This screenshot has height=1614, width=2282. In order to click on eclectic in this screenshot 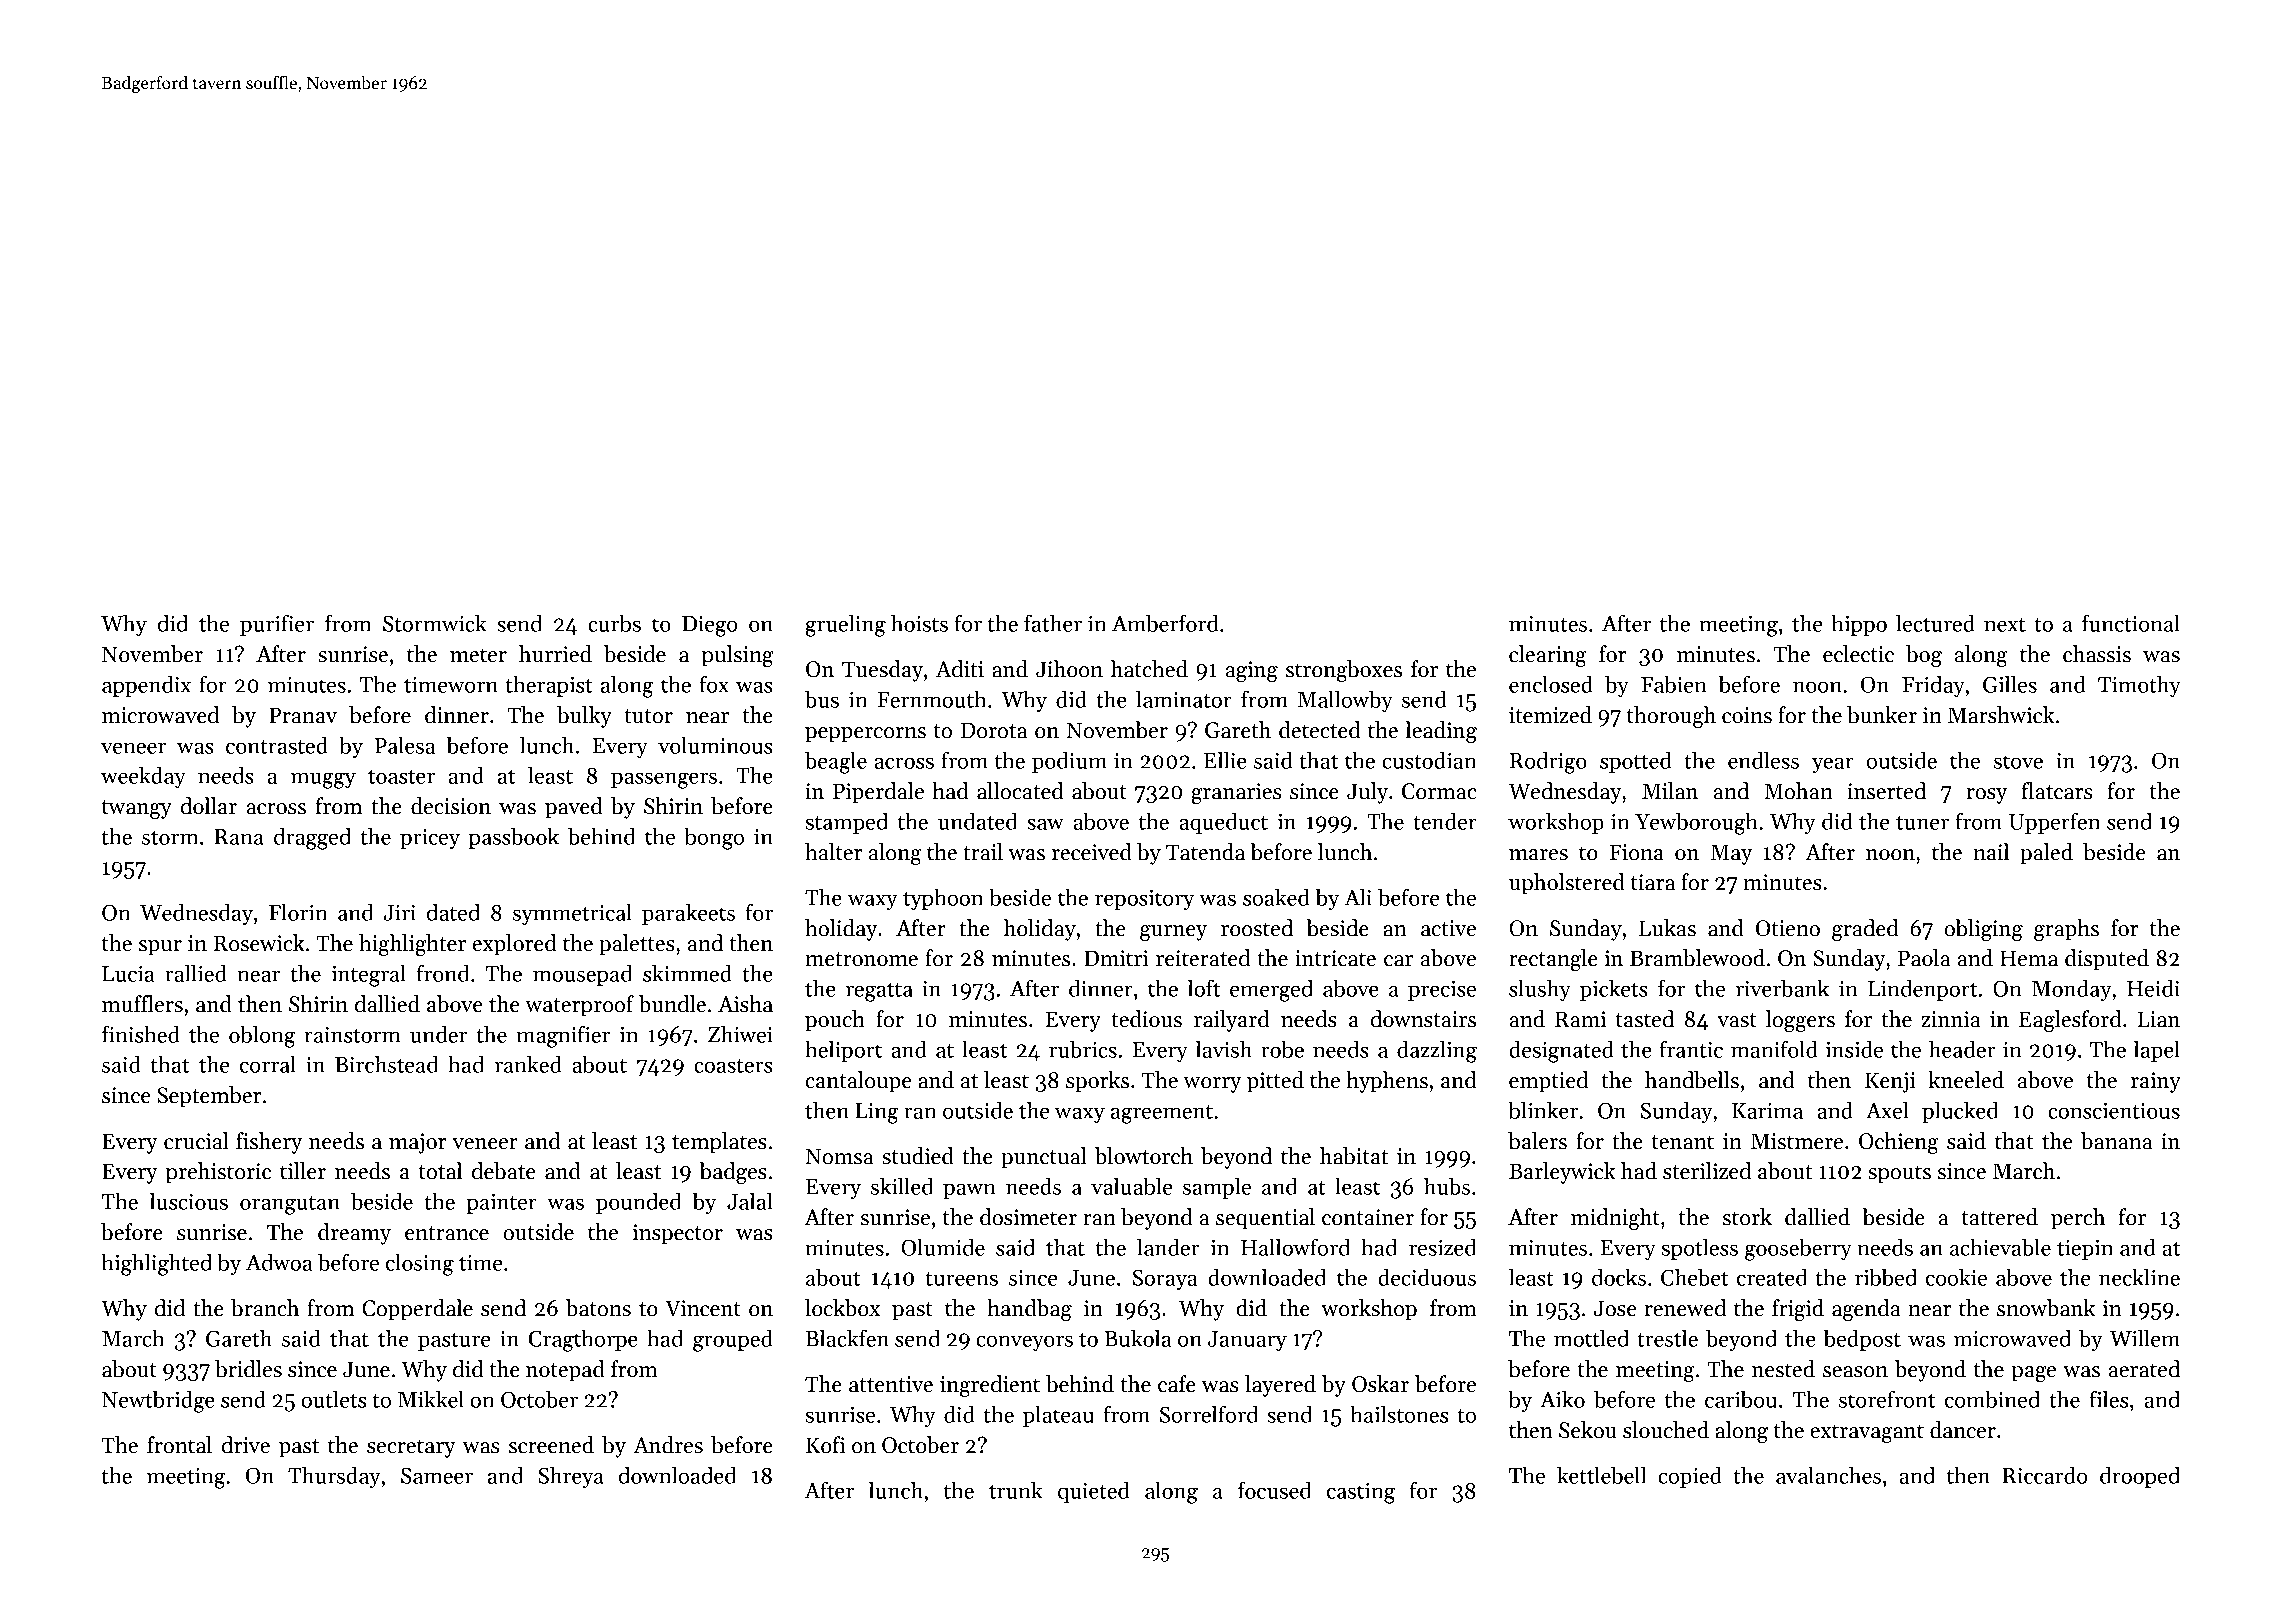, I will do `click(1858, 654)`.
